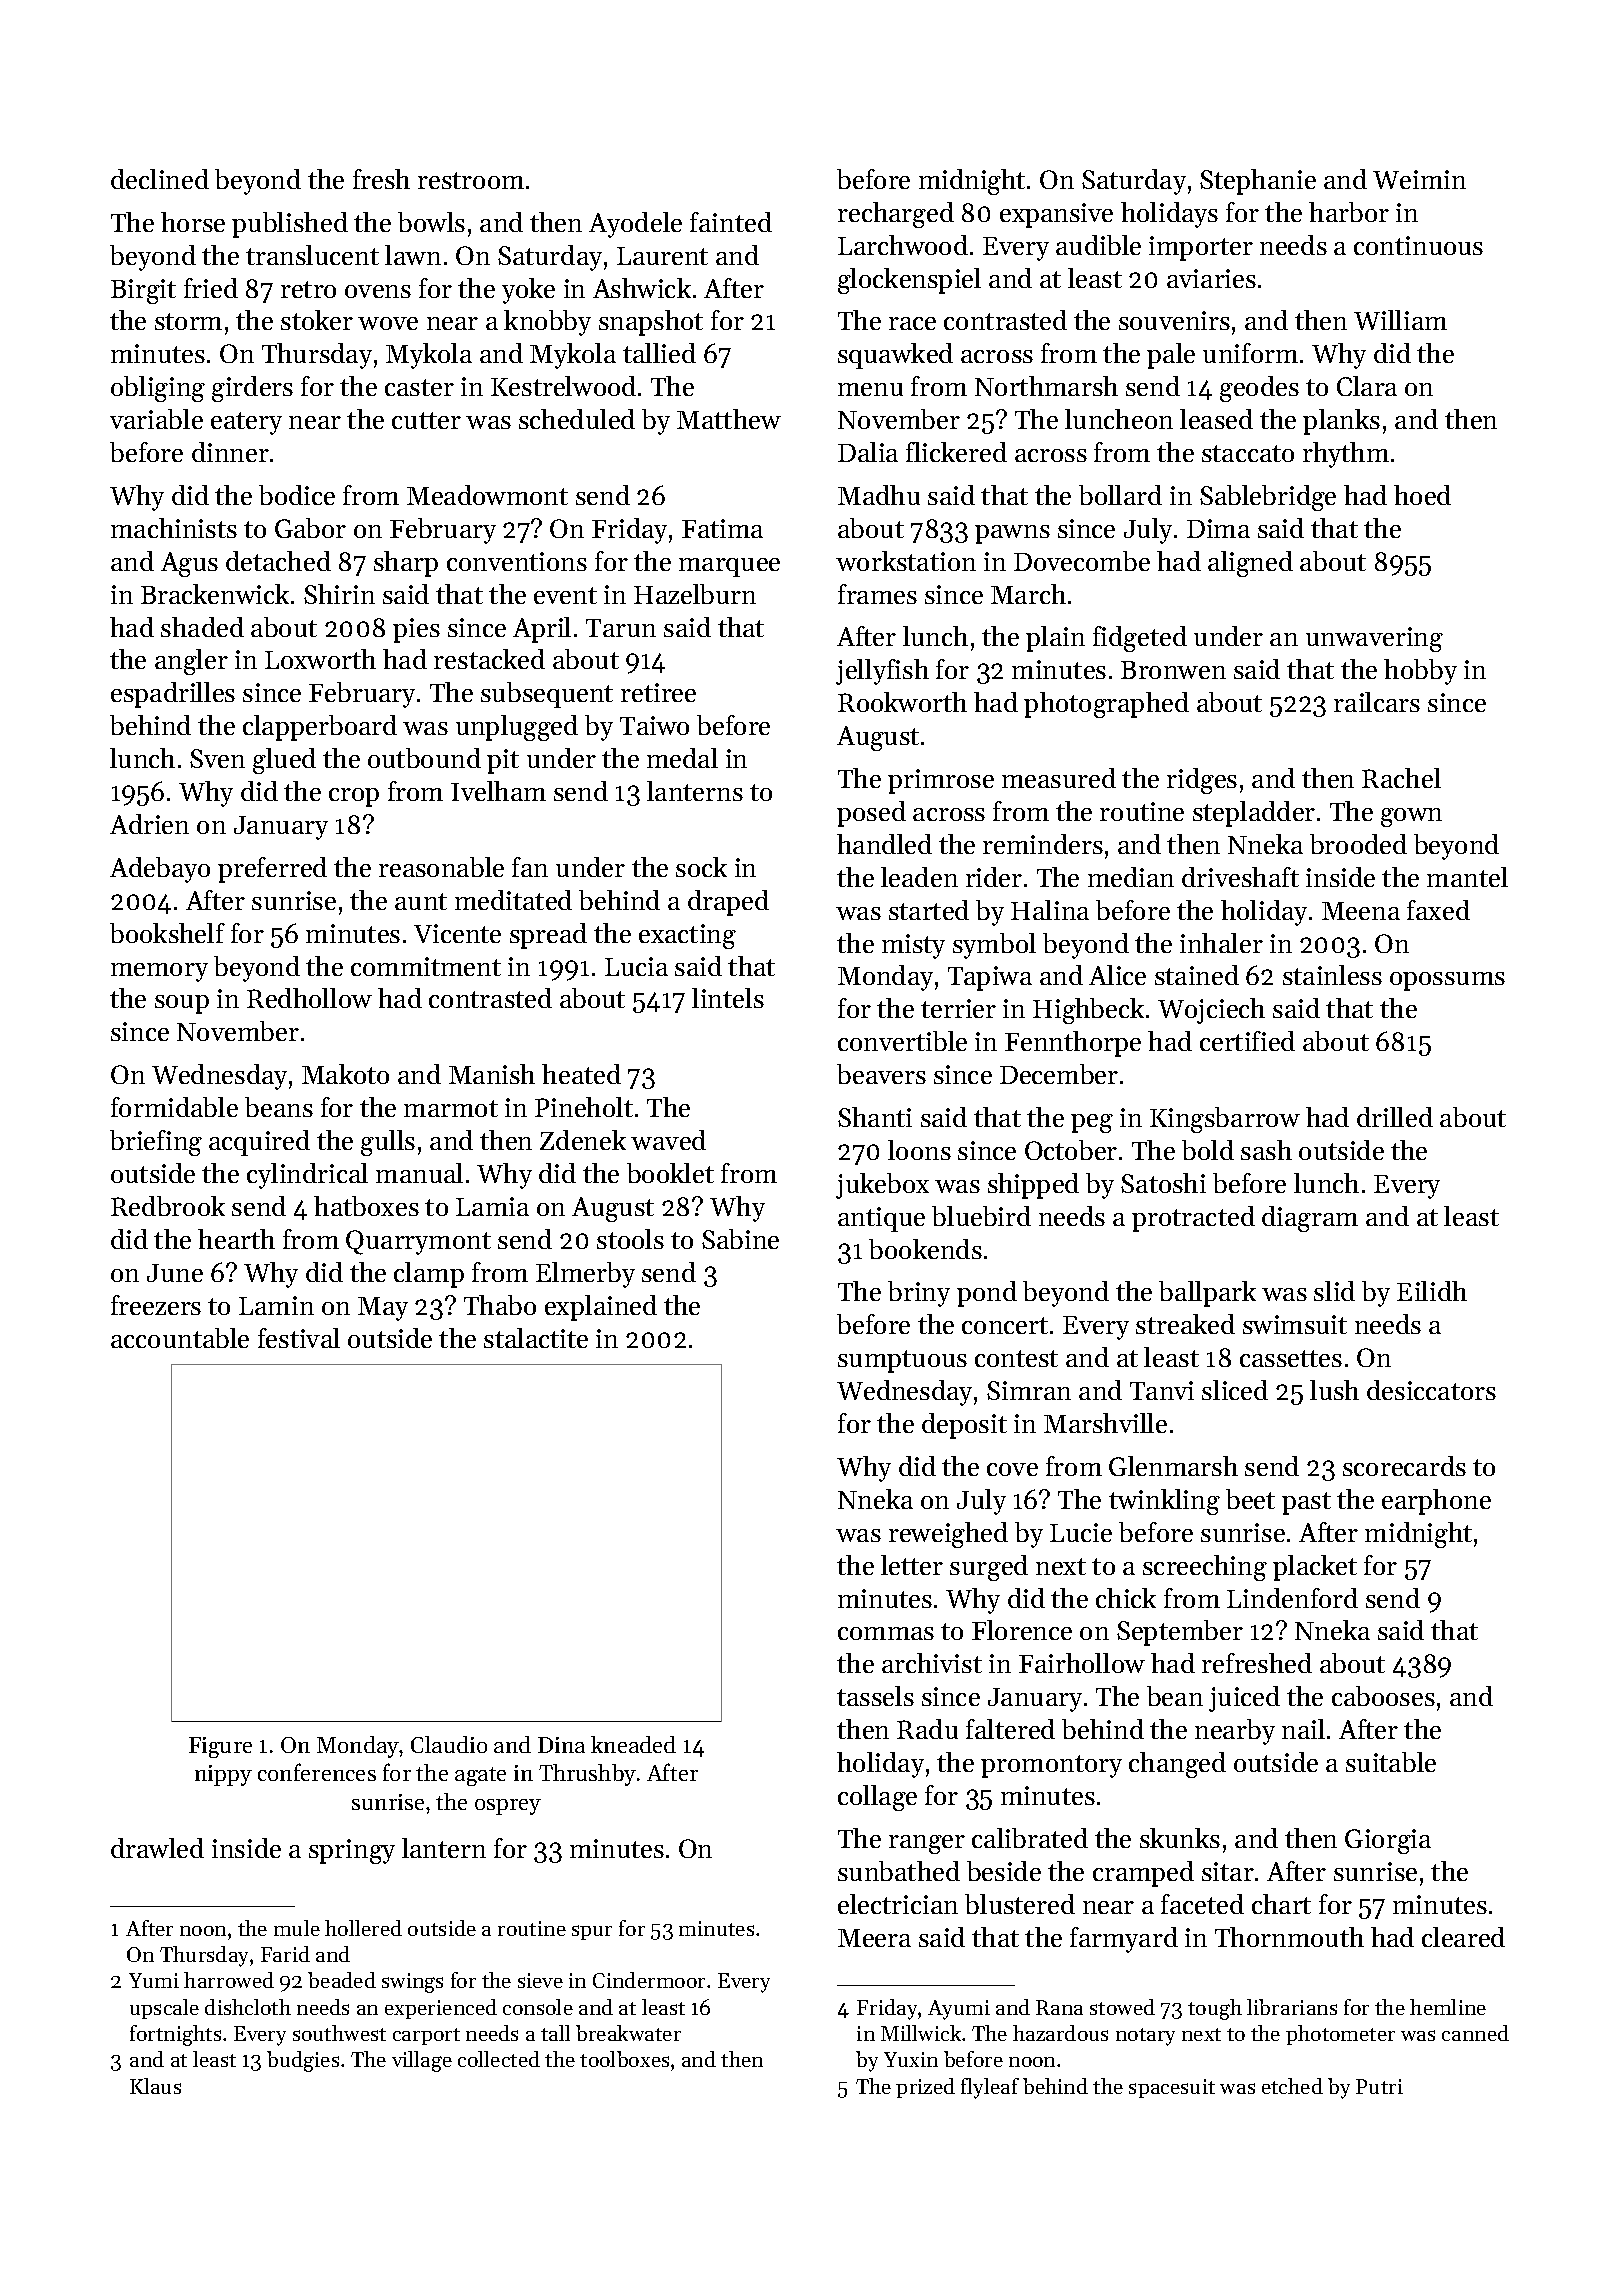  What do you see at coordinates (422, 2061) in the screenshot?
I see `village` at bounding box center [422, 2061].
